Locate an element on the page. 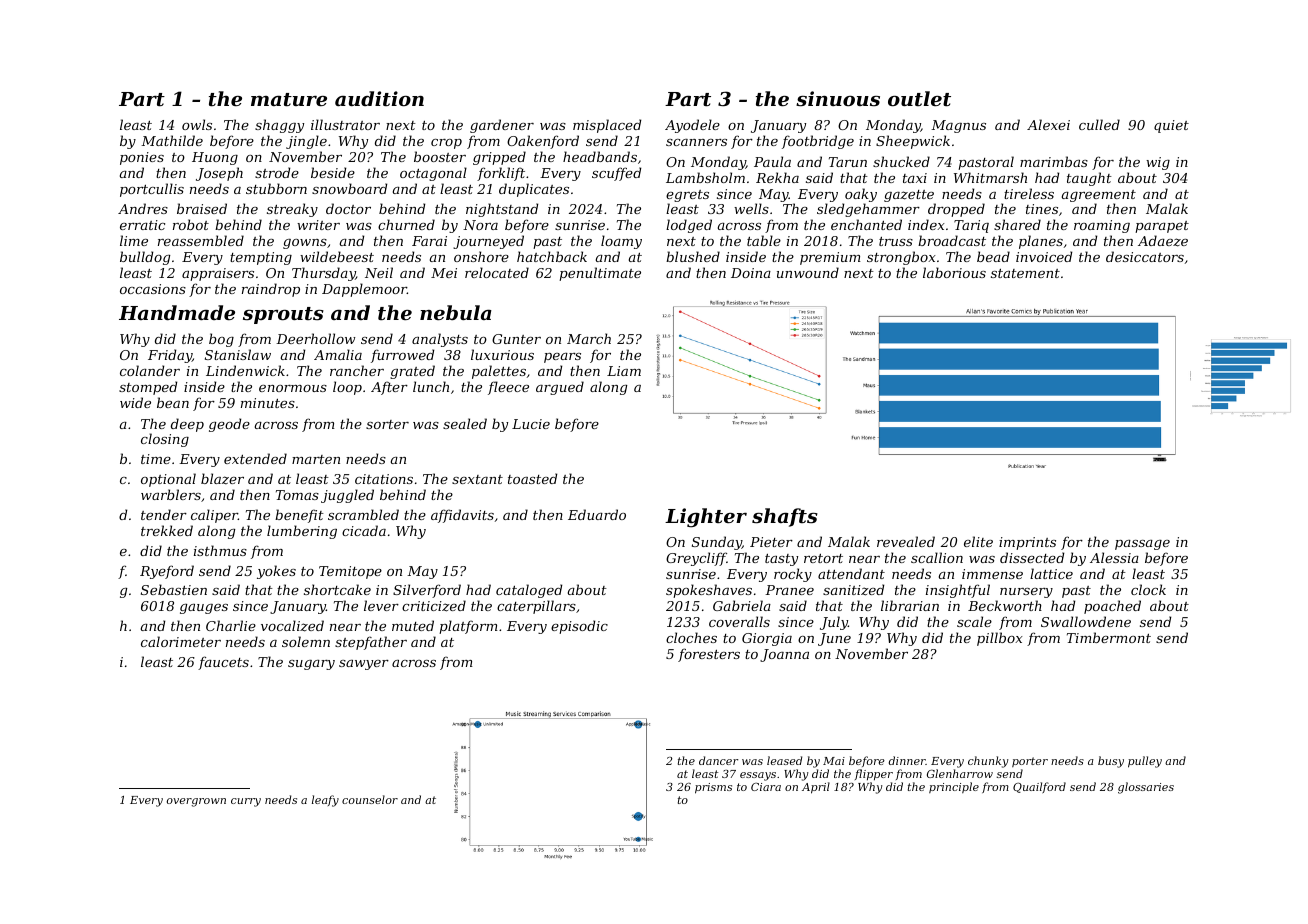  closing is located at coordinates (165, 440).
